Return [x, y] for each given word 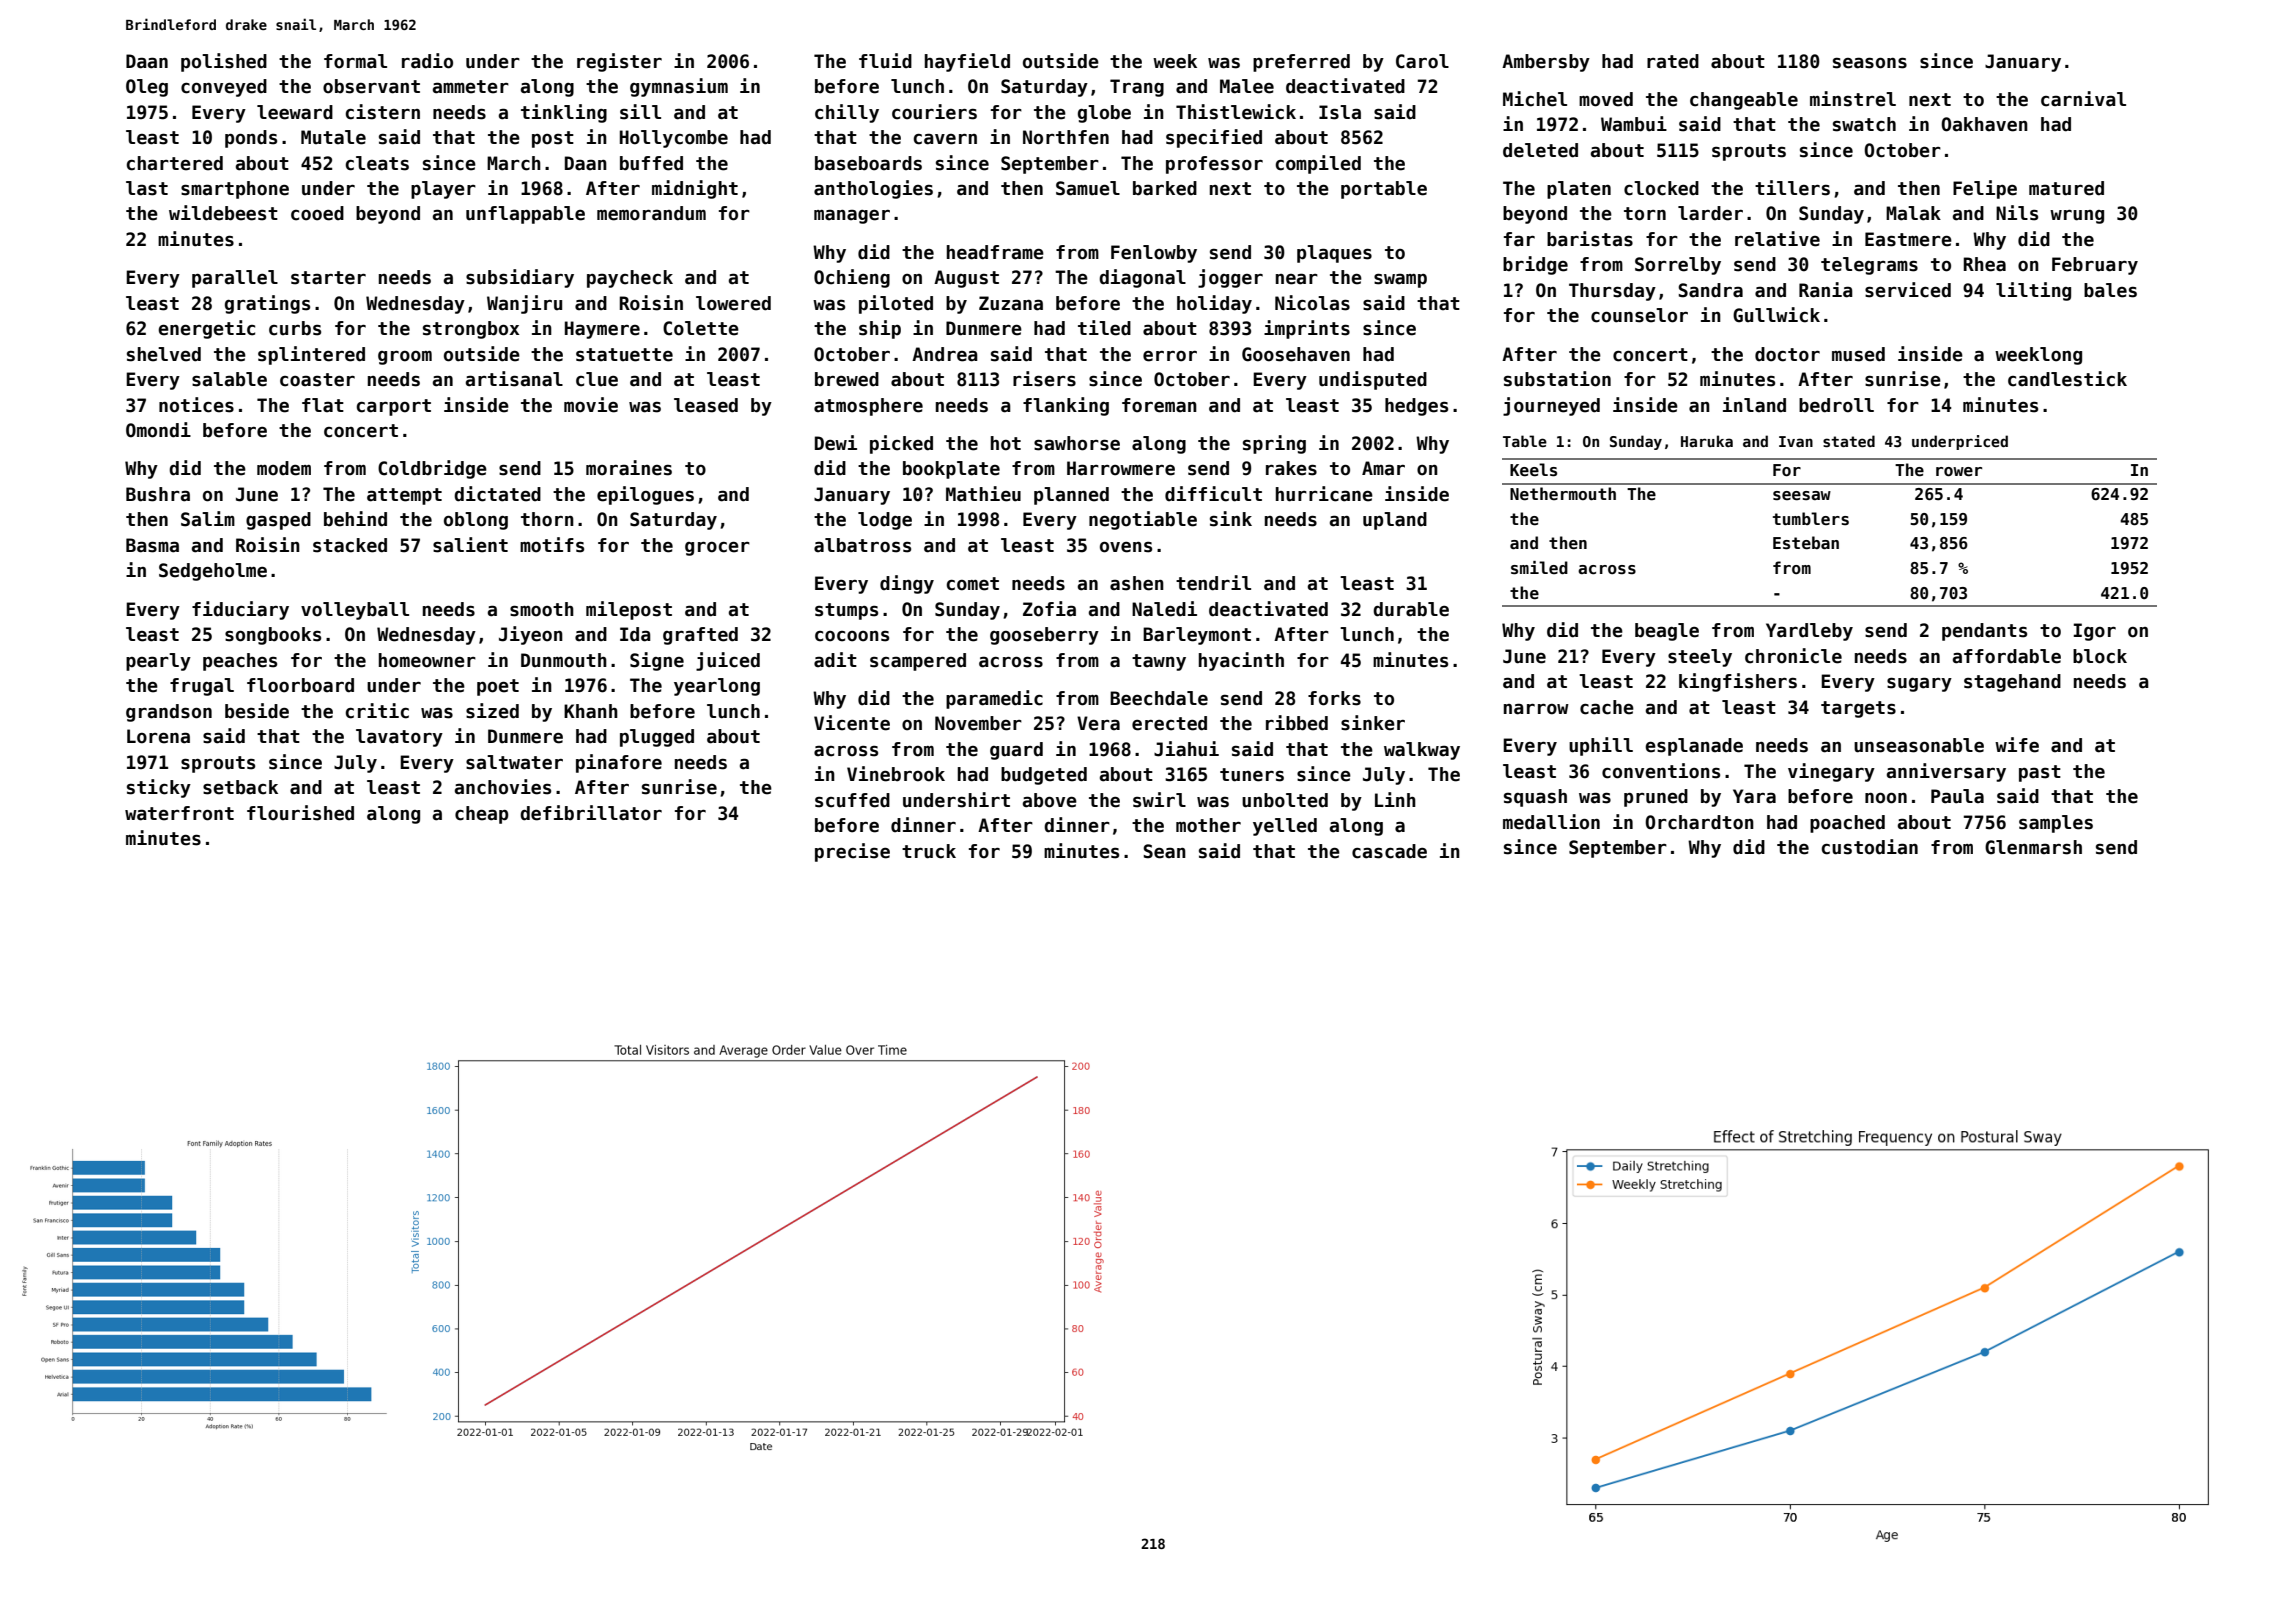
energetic [206, 329]
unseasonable [1919, 745]
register [619, 62]
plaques [1334, 254]
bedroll [1836, 405]
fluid [885, 60]
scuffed [852, 800]
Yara [1754, 796]
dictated [497, 494]
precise [852, 852]
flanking [1066, 406]
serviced [1908, 290]
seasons [1870, 63]
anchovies [503, 787]
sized [492, 711]
